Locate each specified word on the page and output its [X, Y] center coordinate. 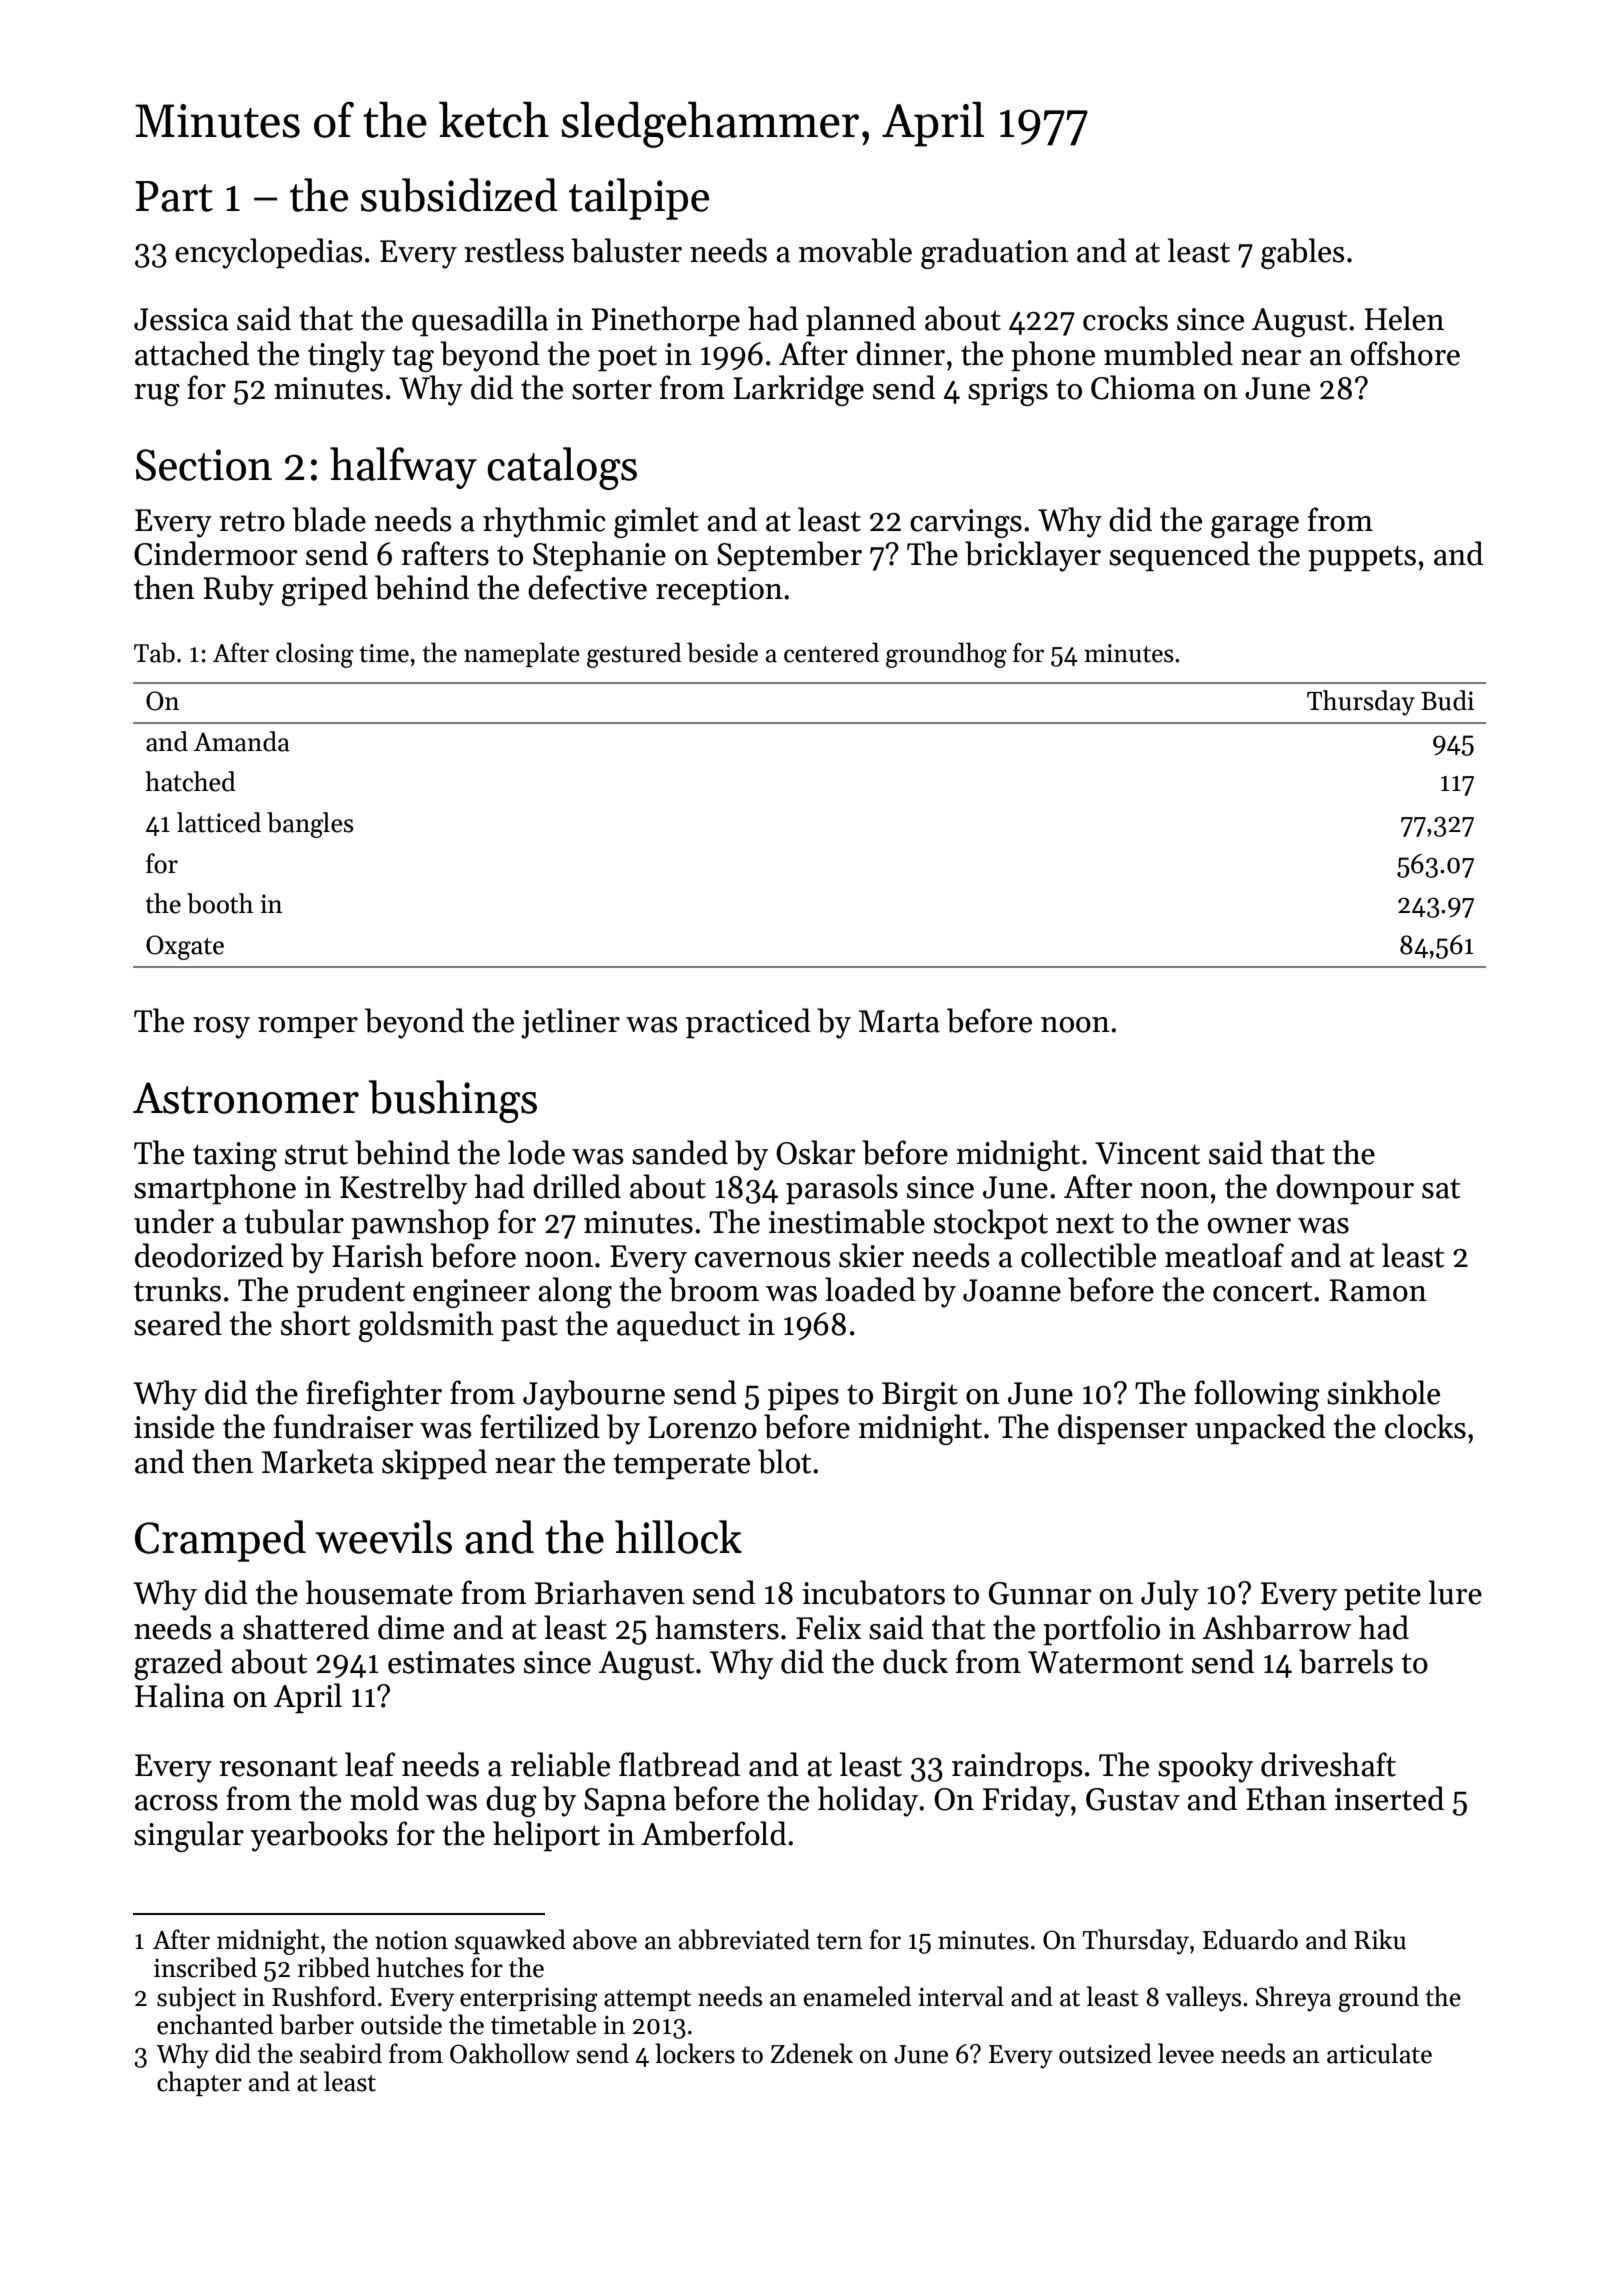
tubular [294, 1221]
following [1257, 1395]
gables [1302, 253]
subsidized [459, 195]
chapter [199, 2083]
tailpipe [639, 199]
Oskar [815, 1152]
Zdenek [812, 2053]
